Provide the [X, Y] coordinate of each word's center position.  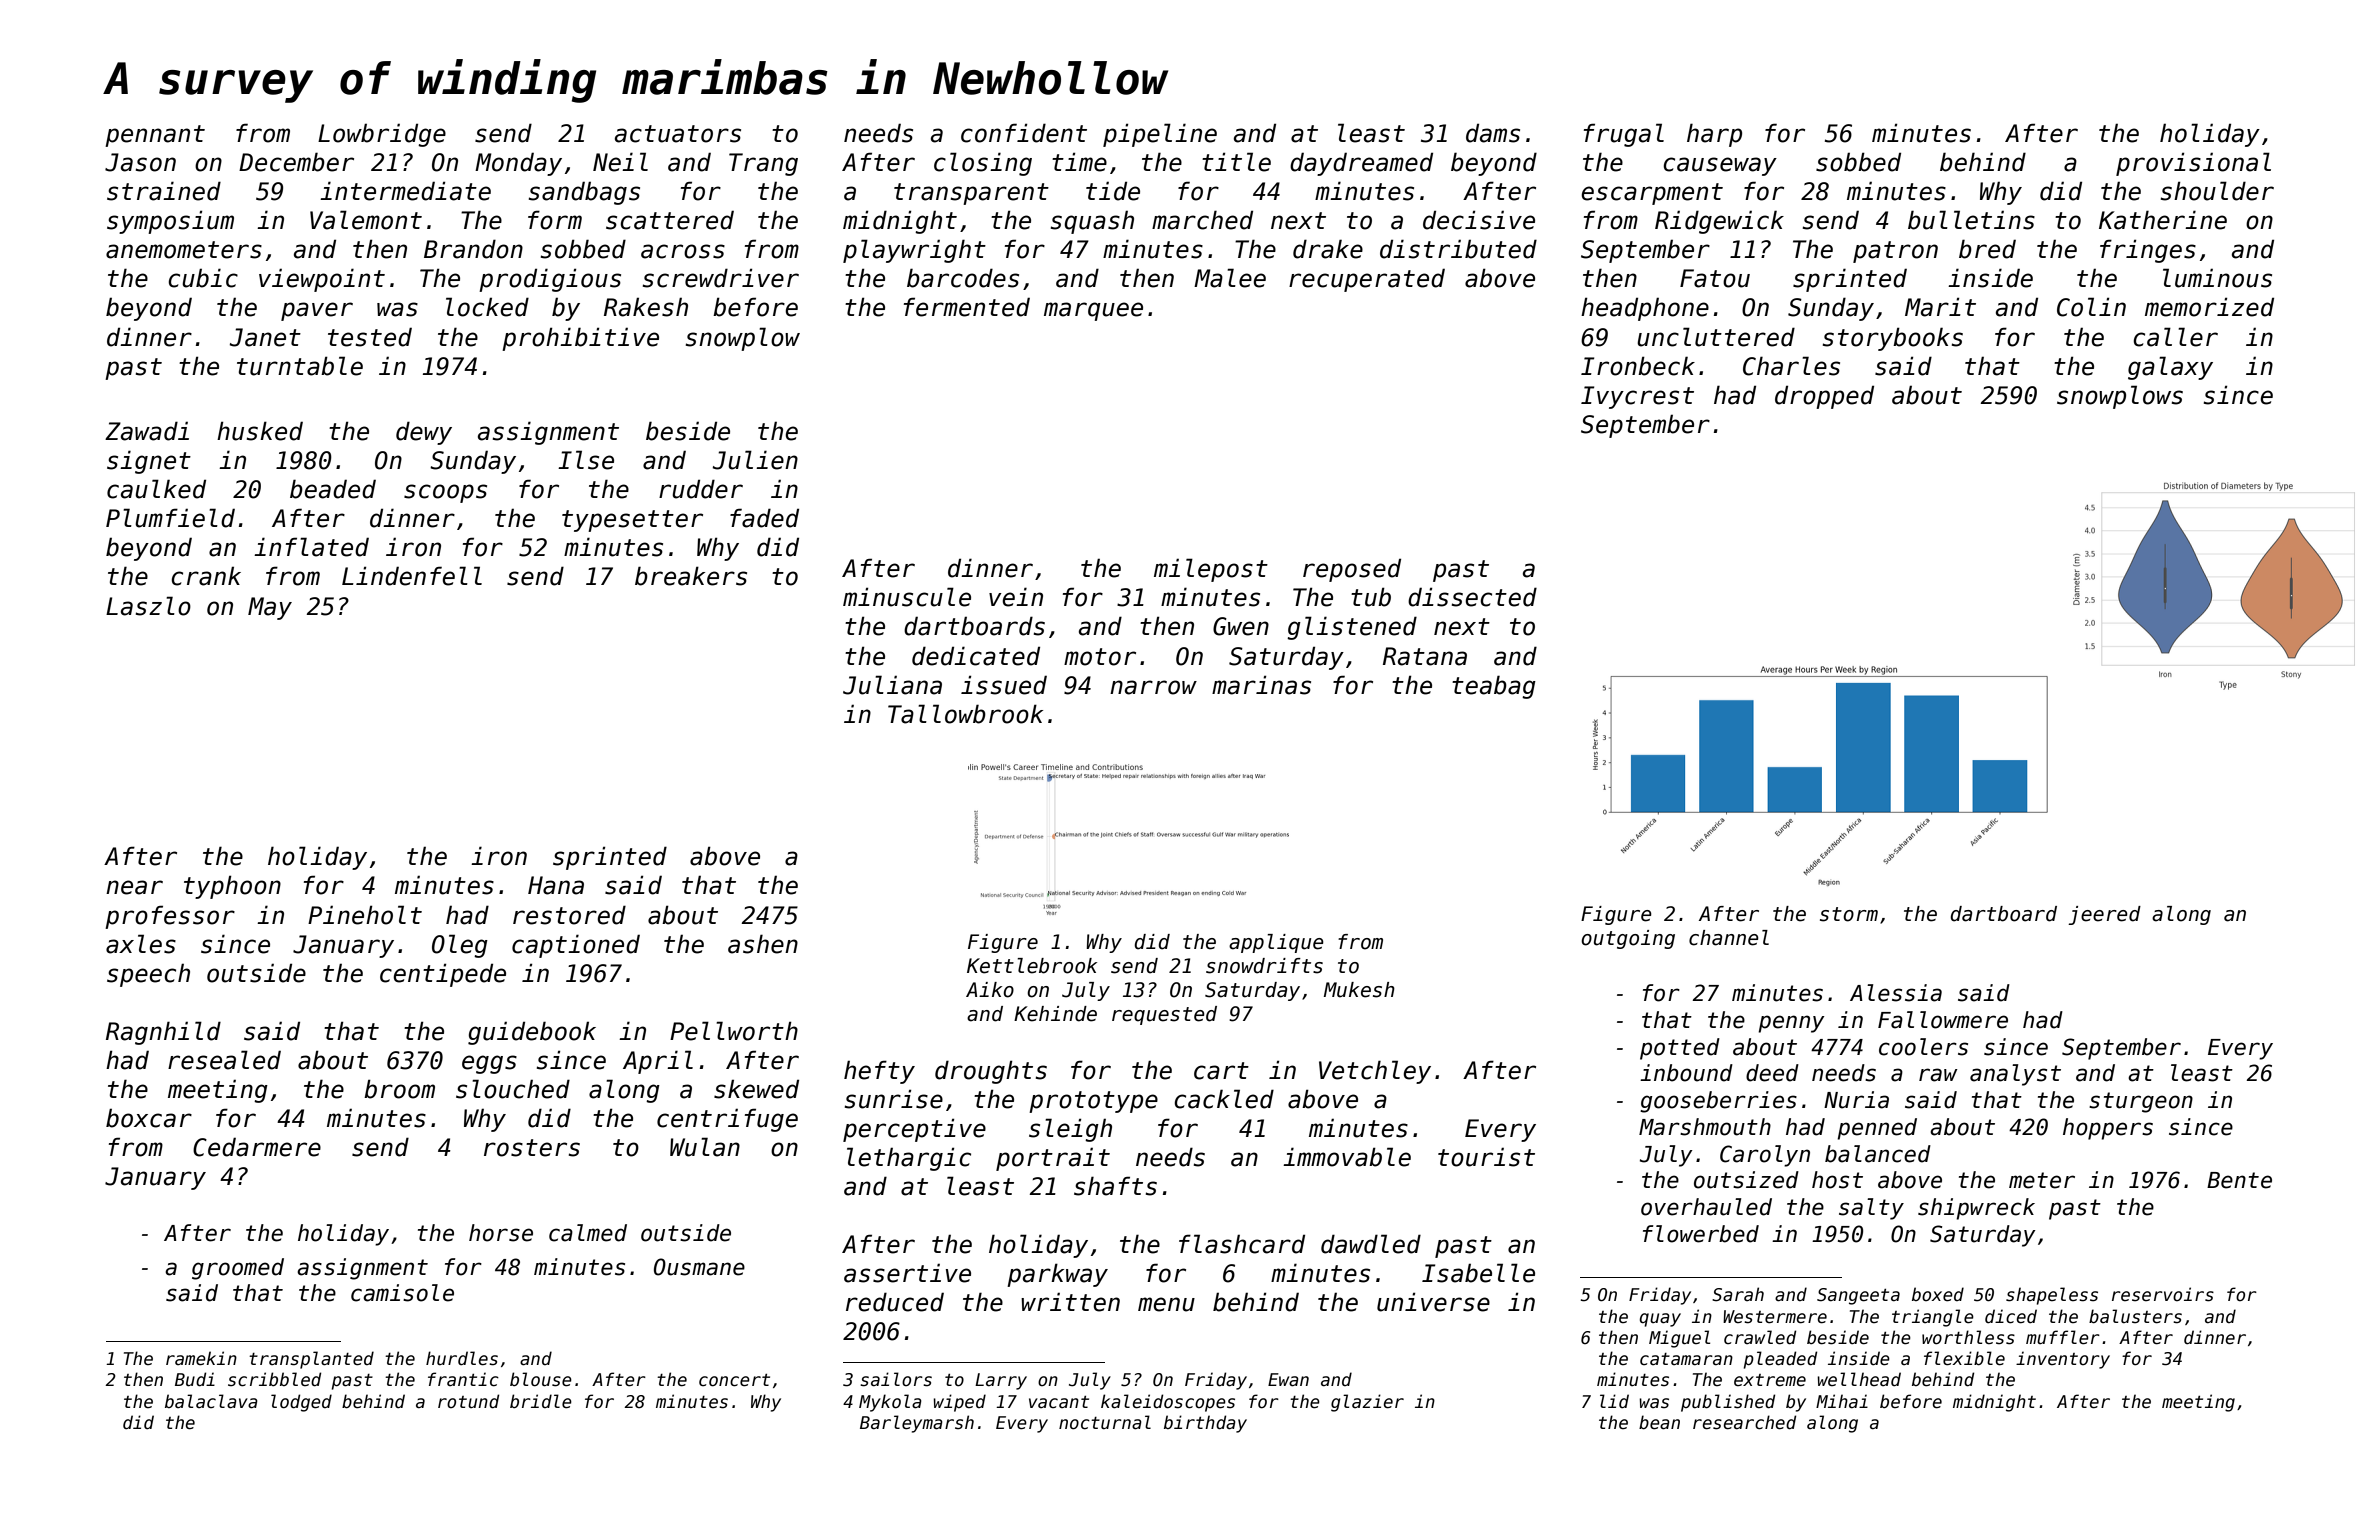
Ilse [586, 460]
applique [1276, 943]
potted [1680, 1049]
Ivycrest [1637, 397]
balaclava [211, 1401]
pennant [155, 136]
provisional [2193, 164]
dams [1493, 133]
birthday [1205, 1424]
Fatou [1715, 278]
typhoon [232, 887]
